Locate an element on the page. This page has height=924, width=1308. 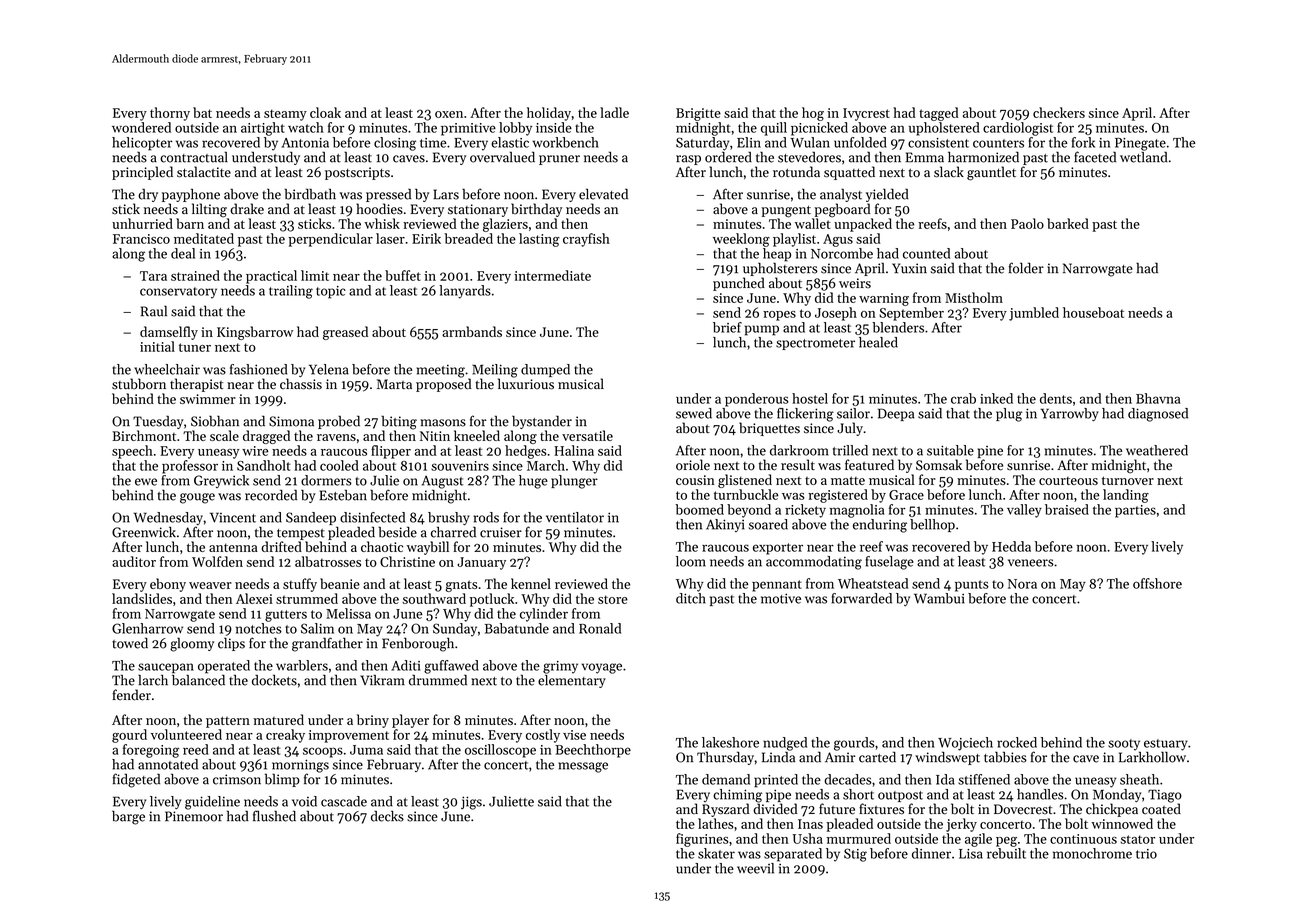
dumped is located at coordinates (545, 370).
